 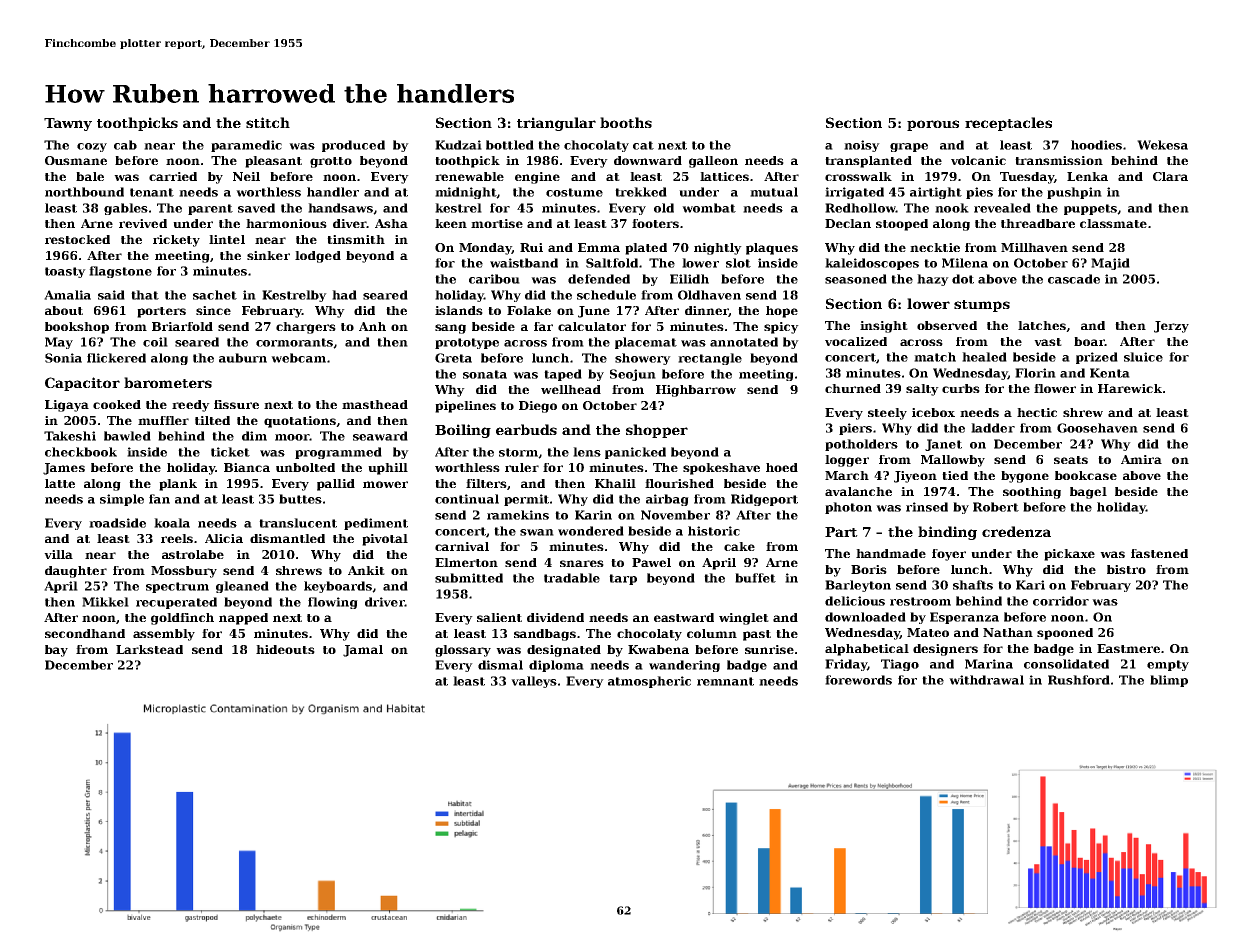 I want to click on handsaws, so click(x=340, y=208).
